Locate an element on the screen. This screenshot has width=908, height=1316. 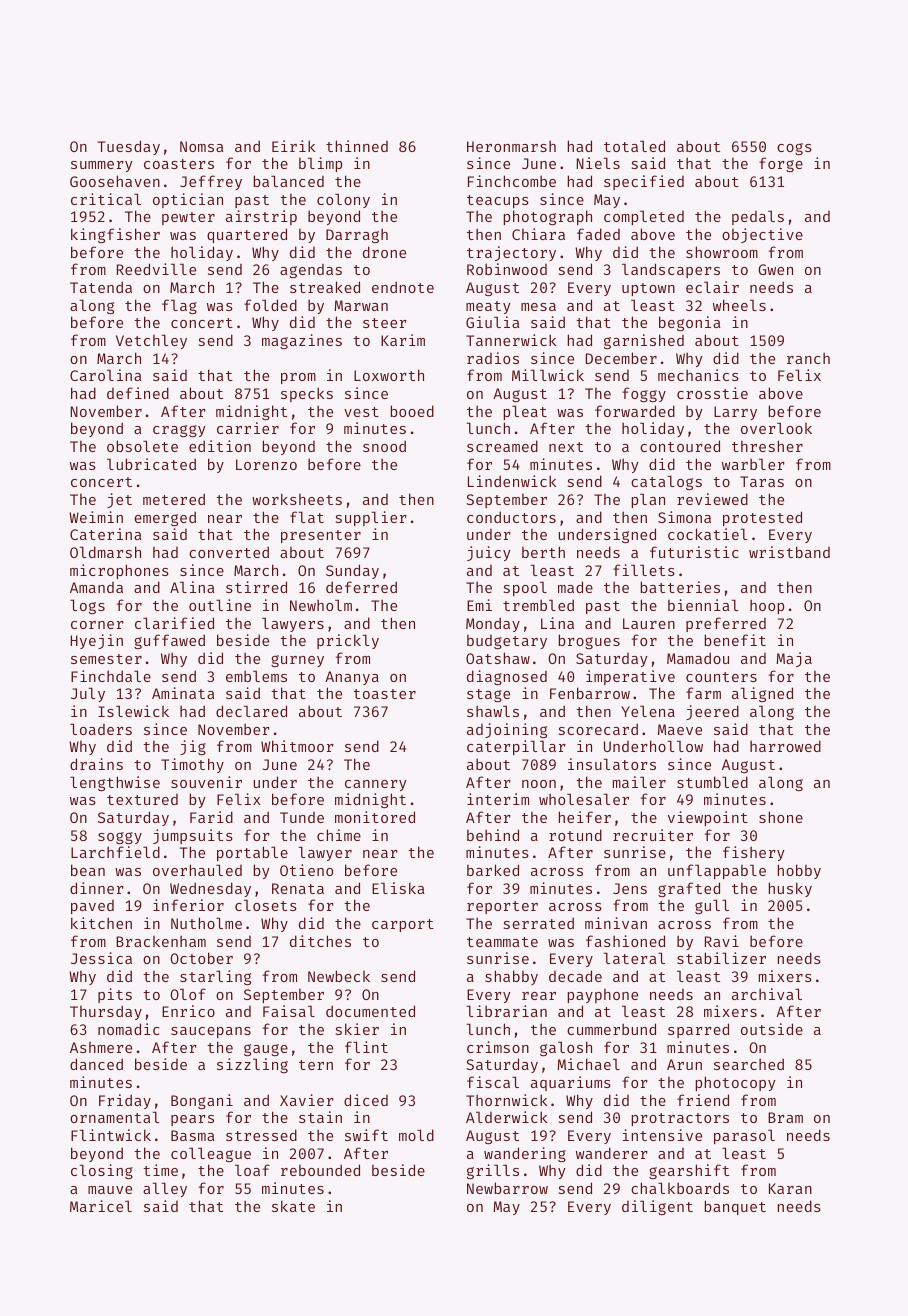
Tatenda is located at coordinates (101, 287).
